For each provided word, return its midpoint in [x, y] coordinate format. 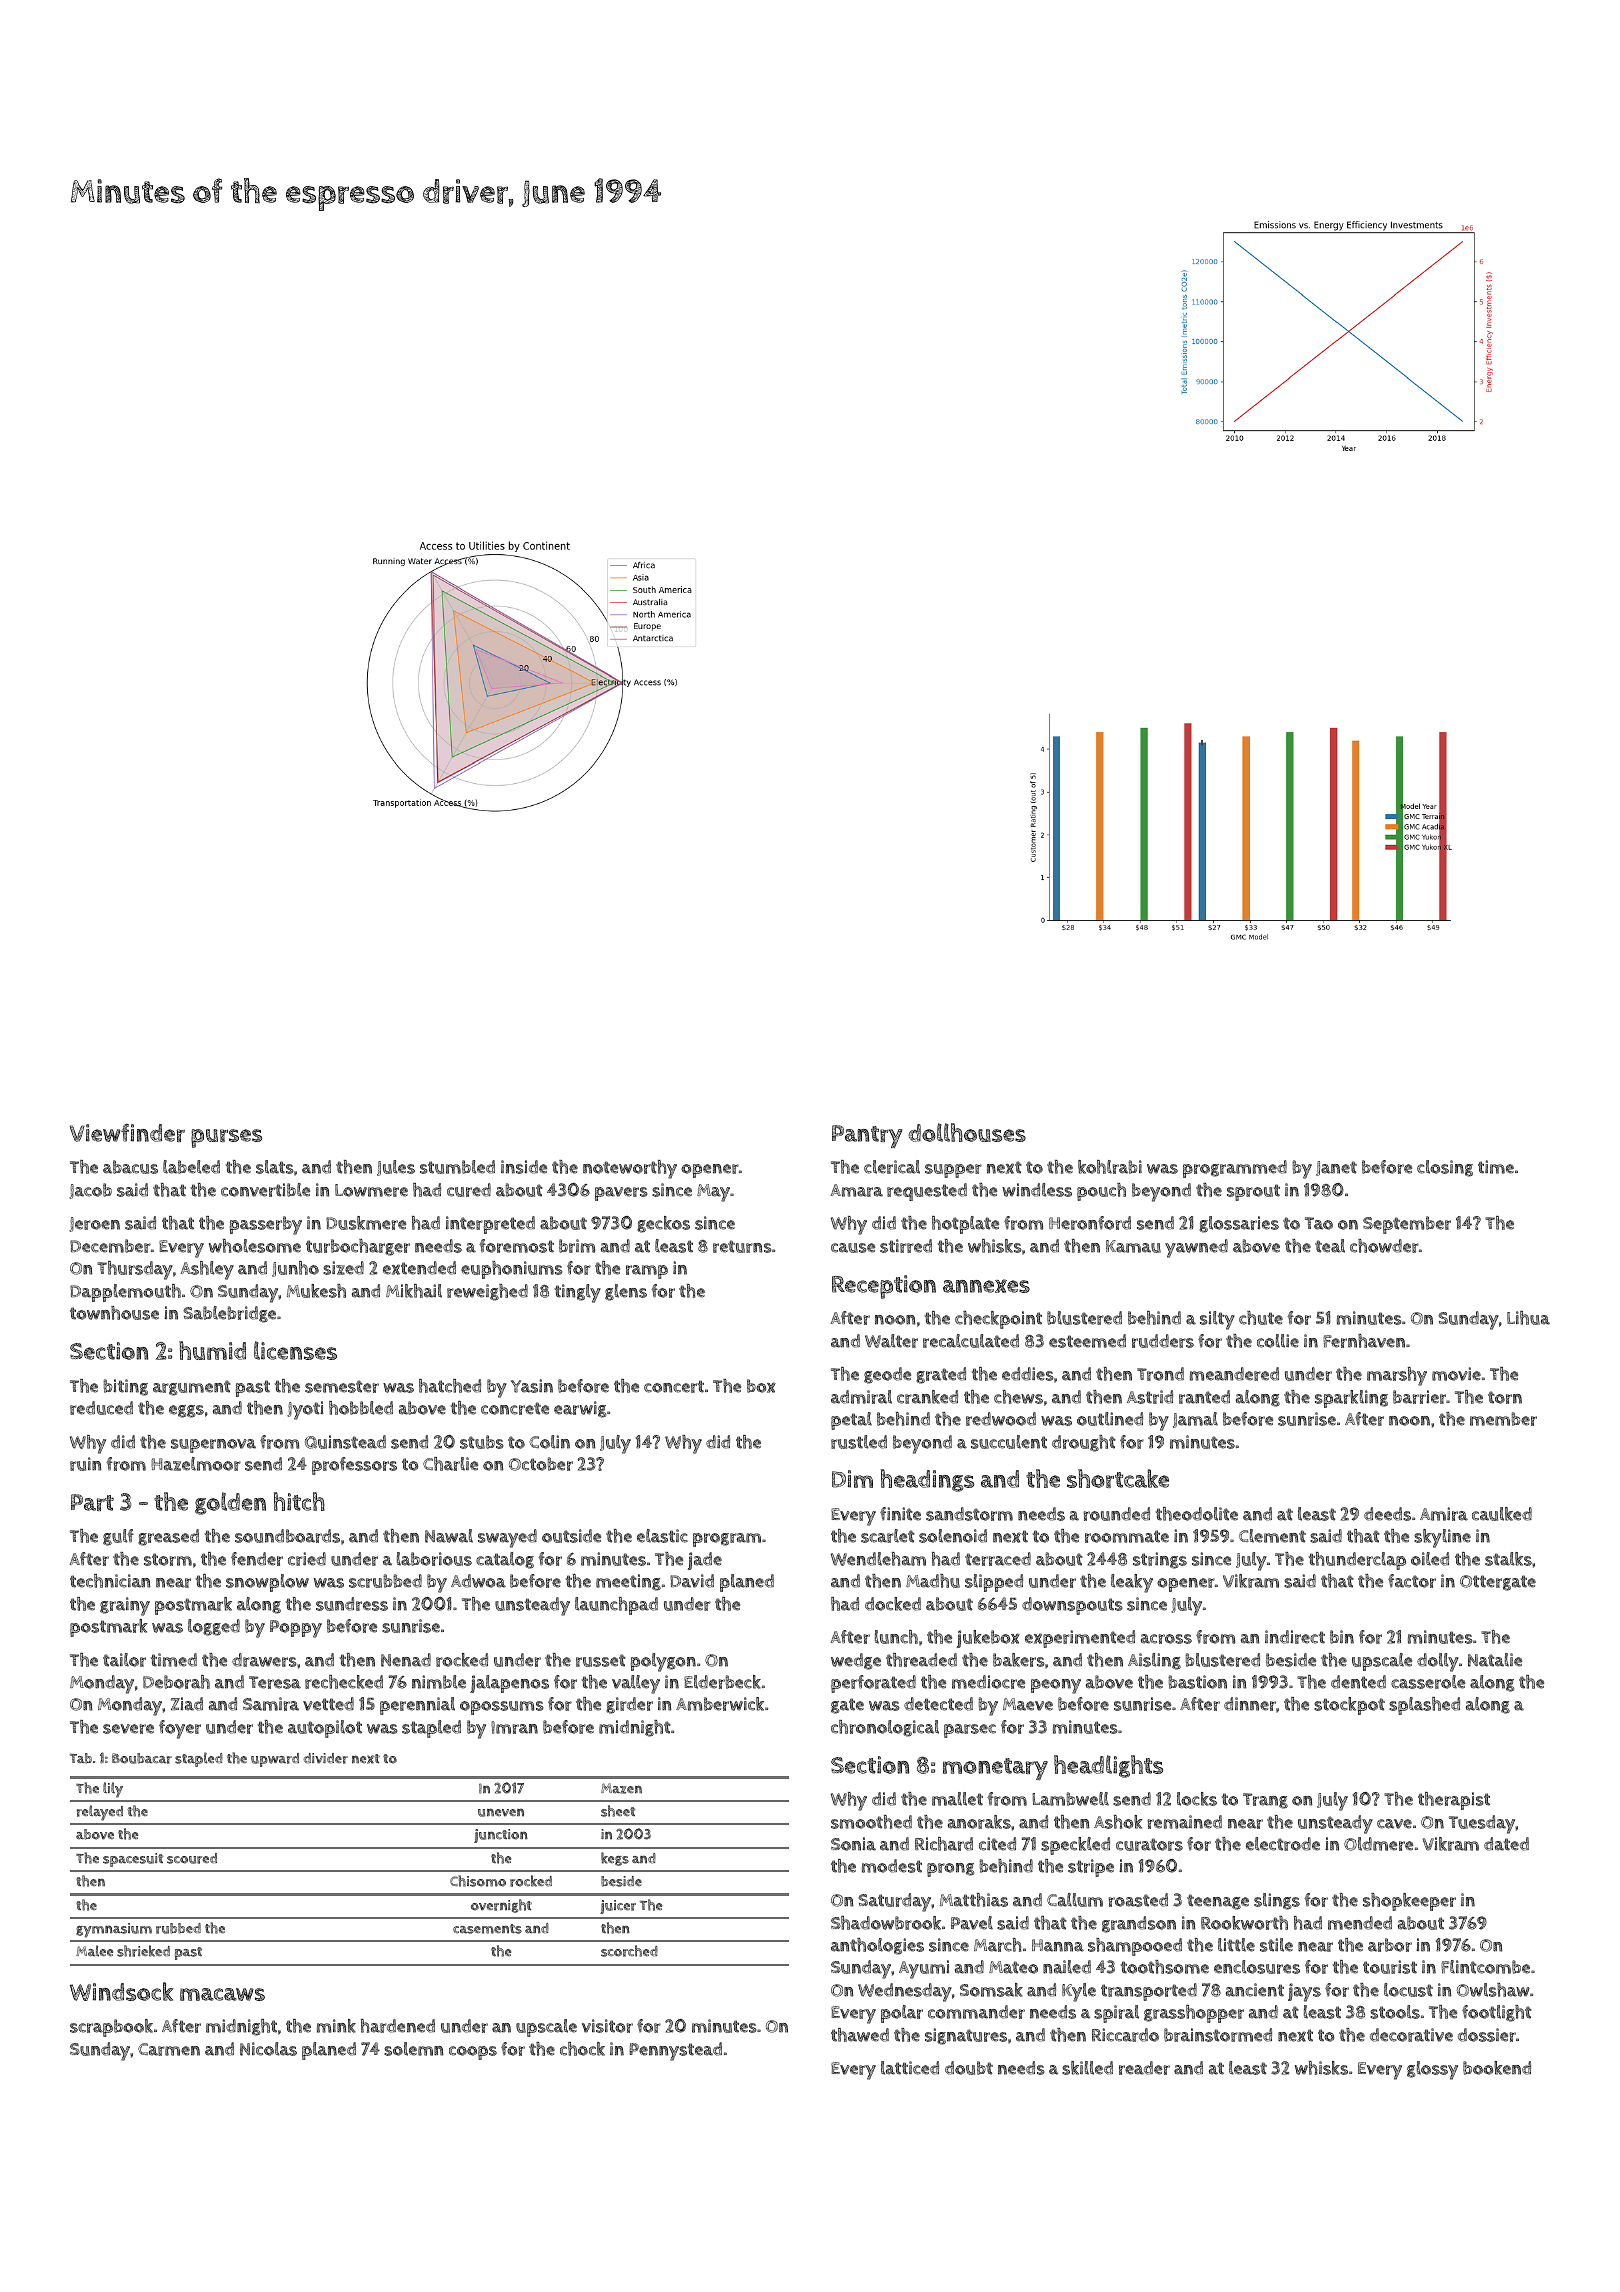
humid [212, 1350]
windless [1037, 1190]
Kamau [1133, 1246]
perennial [417, 1706]
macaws [222, 1994]
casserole [1428, 1682]
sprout [1253, 1192]
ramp [647, 1272]
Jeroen [94, 1224]
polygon [663, 1662]
